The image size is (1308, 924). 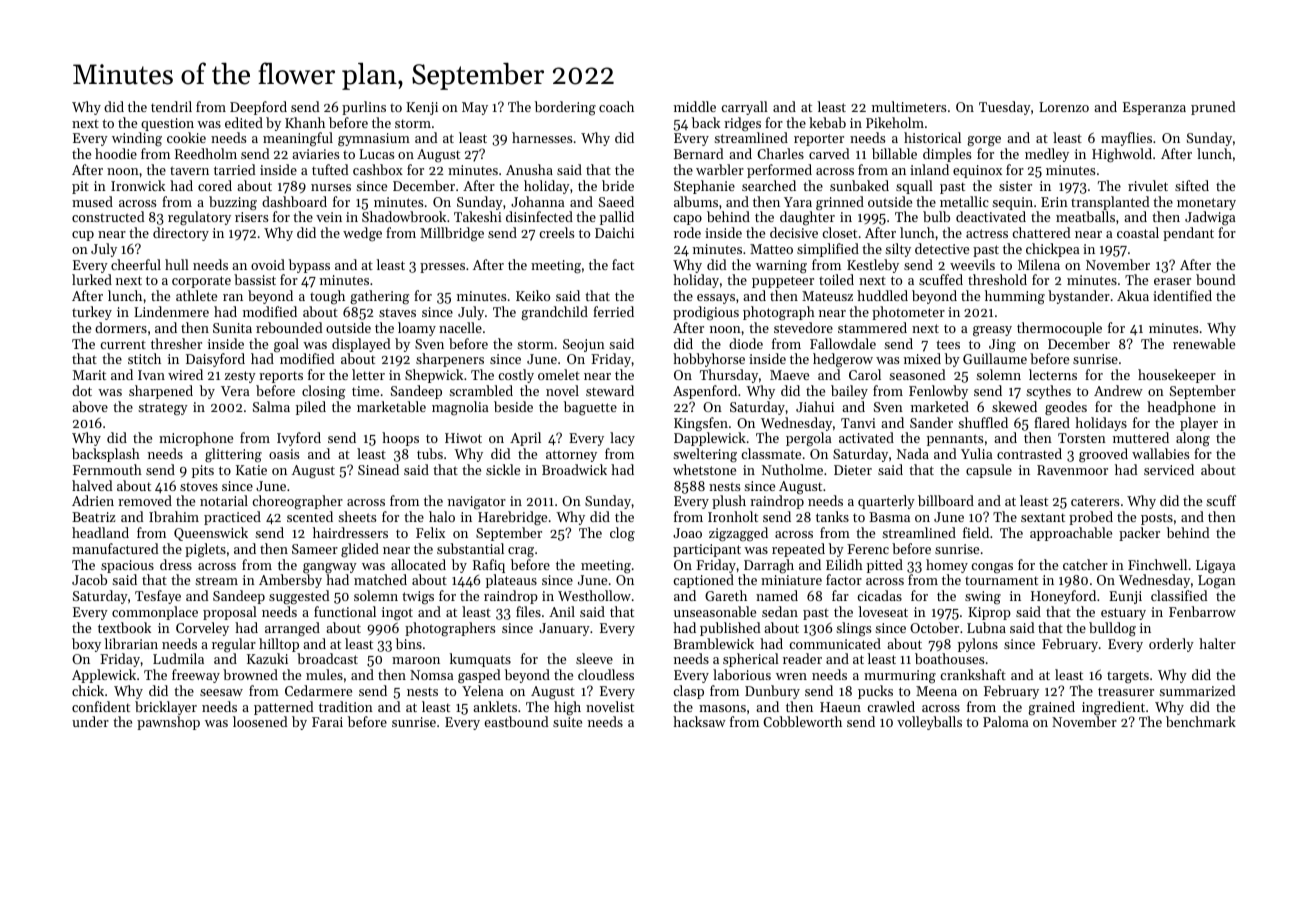 What do you see at coordinates (1005, 108) in the screenshot?
I see `Tuesday` at bounding box center [1005, 108].
